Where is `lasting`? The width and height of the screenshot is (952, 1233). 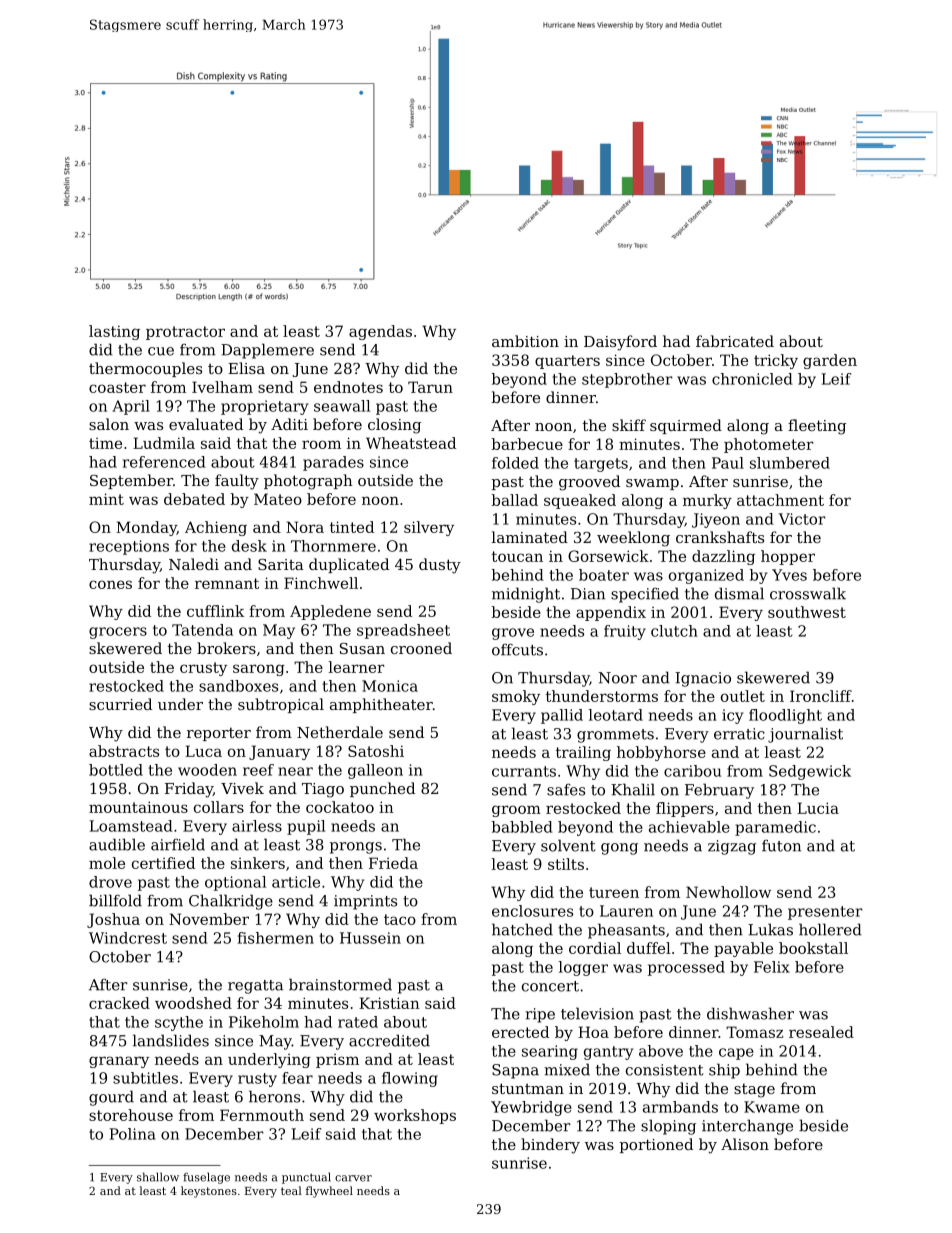 lasting is located at coordinates (114, 332).
